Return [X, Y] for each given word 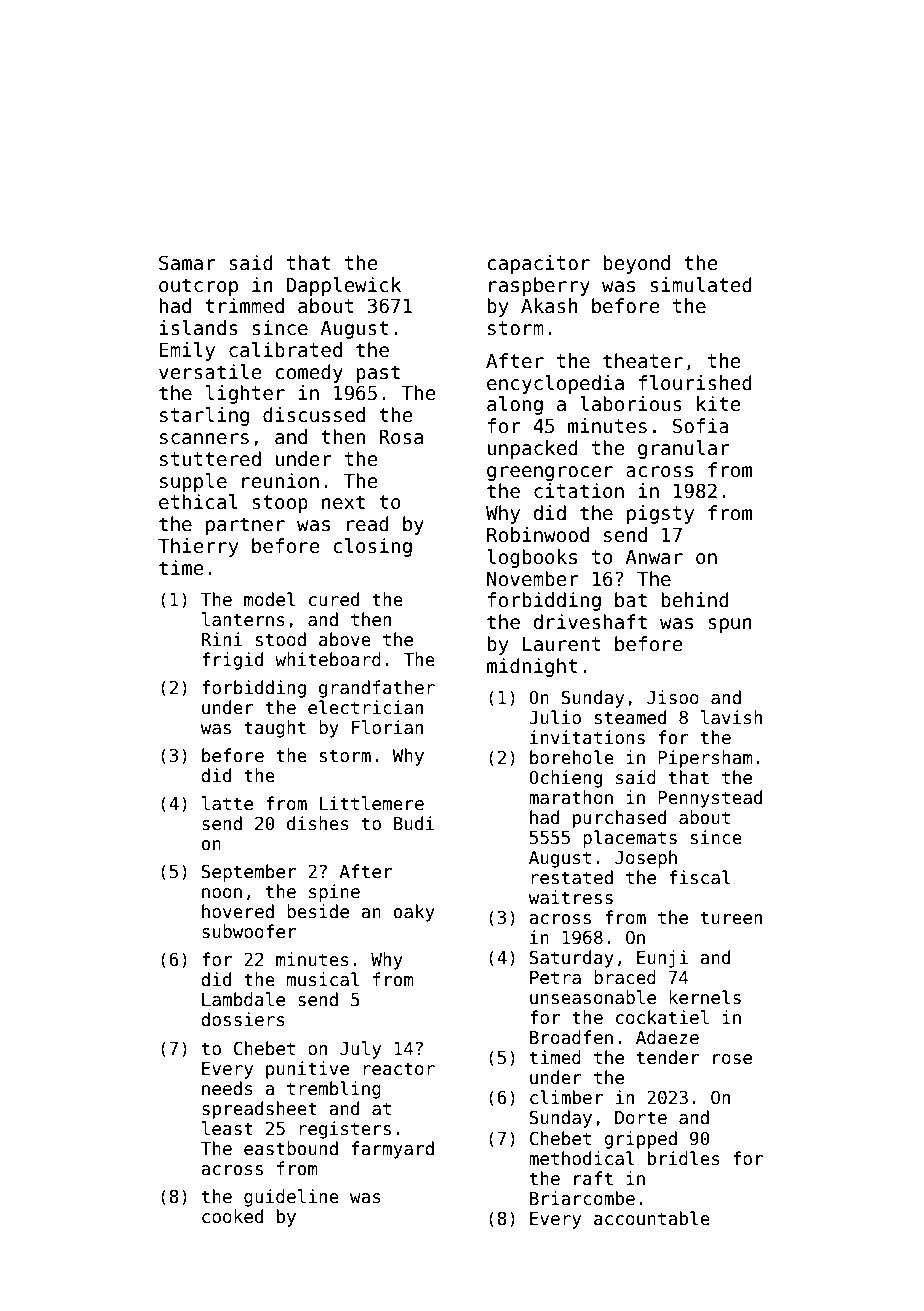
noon [222, 893]
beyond [636, 264]
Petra [555, 978]
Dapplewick [344, 286]
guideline [291, 1198]
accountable [652, 1218]
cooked [232, 1216]
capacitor [538, 264]
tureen [731, 918]
